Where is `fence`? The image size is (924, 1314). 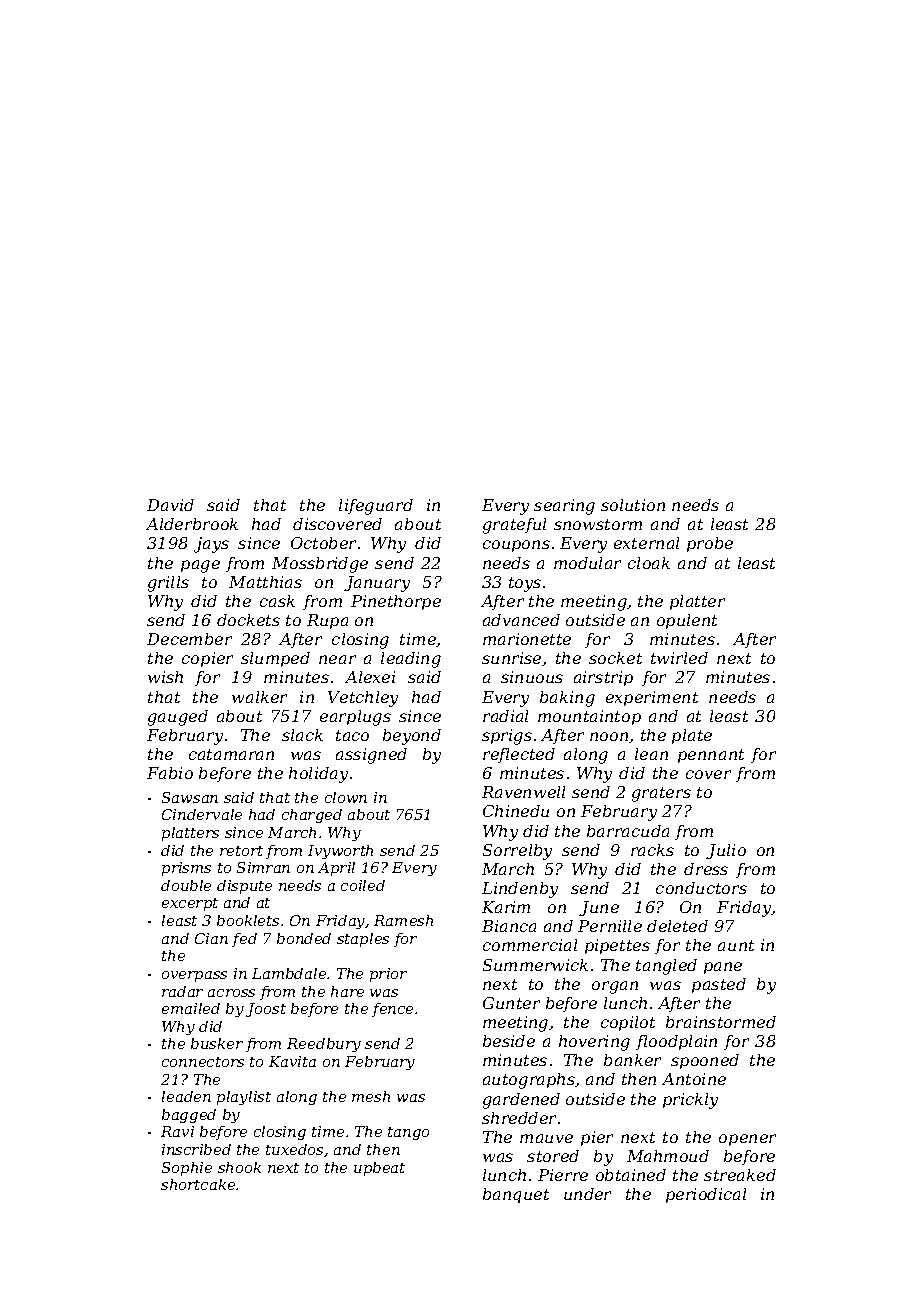
fence is located at coordinates (392, 1010).
